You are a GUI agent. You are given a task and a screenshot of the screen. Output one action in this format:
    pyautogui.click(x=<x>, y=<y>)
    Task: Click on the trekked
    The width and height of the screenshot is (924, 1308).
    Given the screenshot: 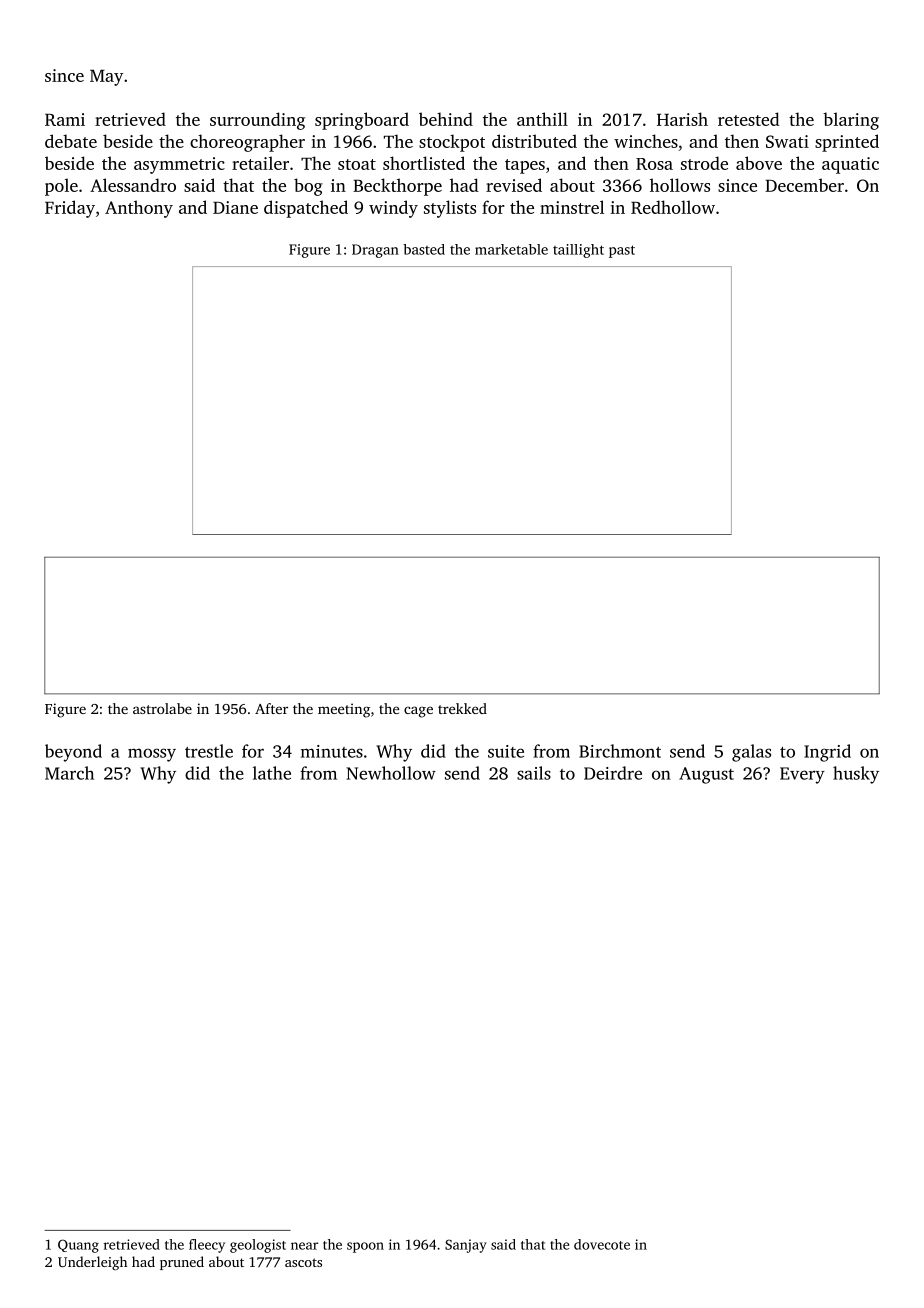 What is the action you would take?
    pyautogui.click(x=462, y=708)
